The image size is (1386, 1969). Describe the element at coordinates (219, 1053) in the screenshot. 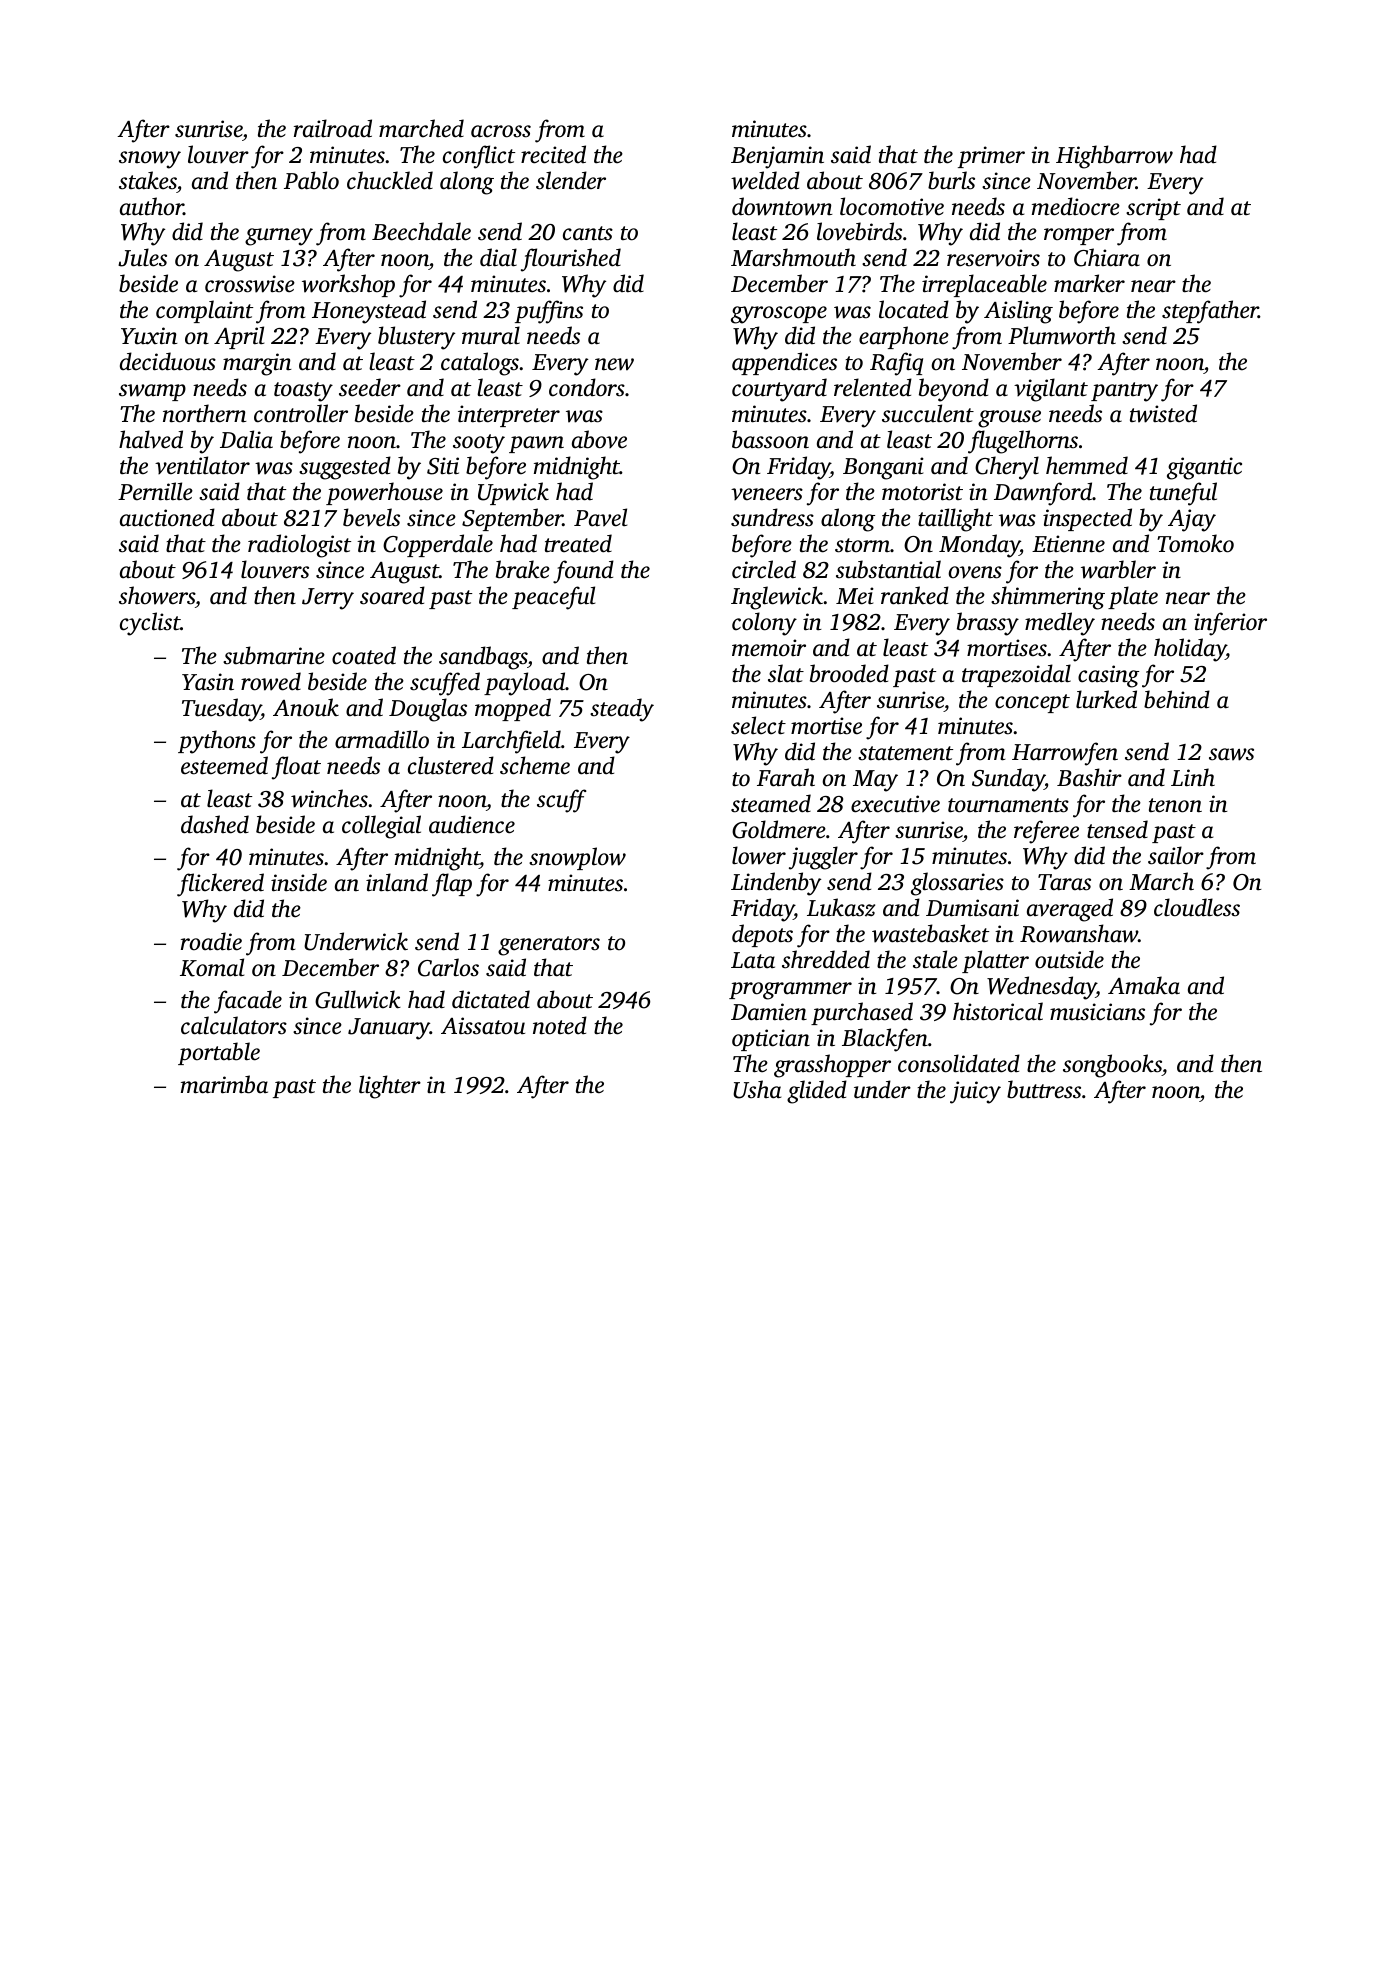

I see `portable` at that location.
